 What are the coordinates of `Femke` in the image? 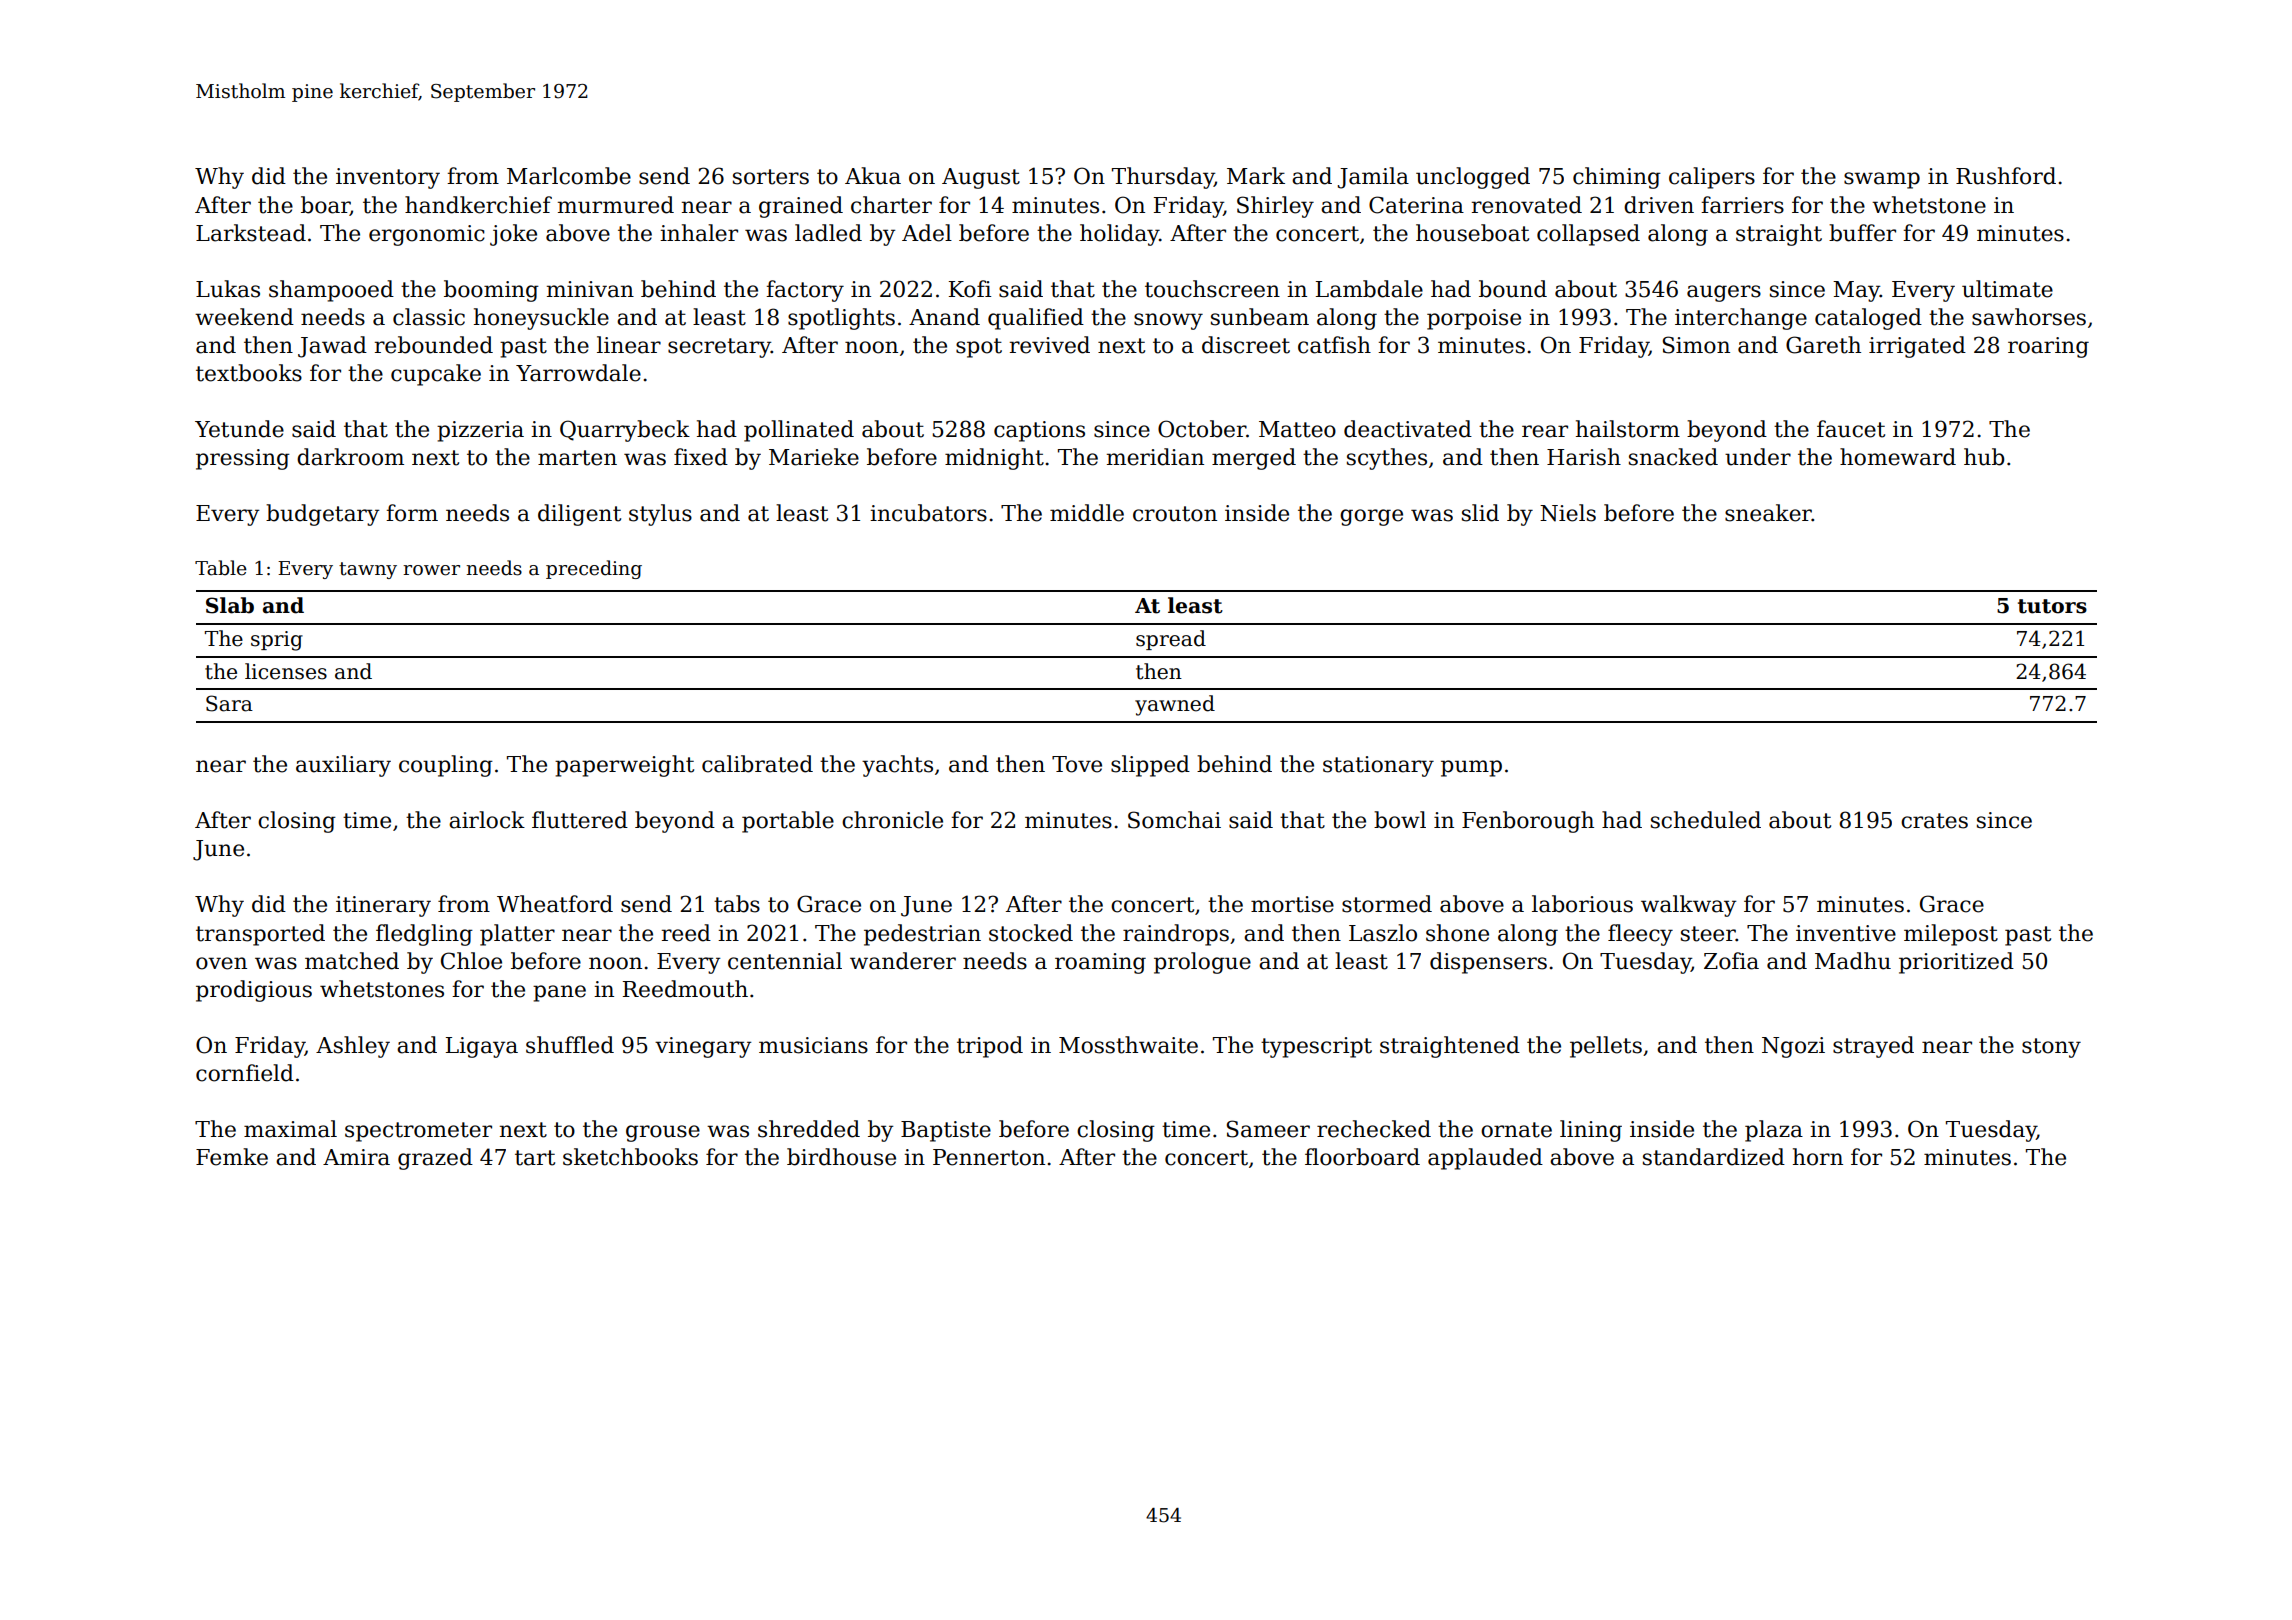 It's located at (232, 1157).
